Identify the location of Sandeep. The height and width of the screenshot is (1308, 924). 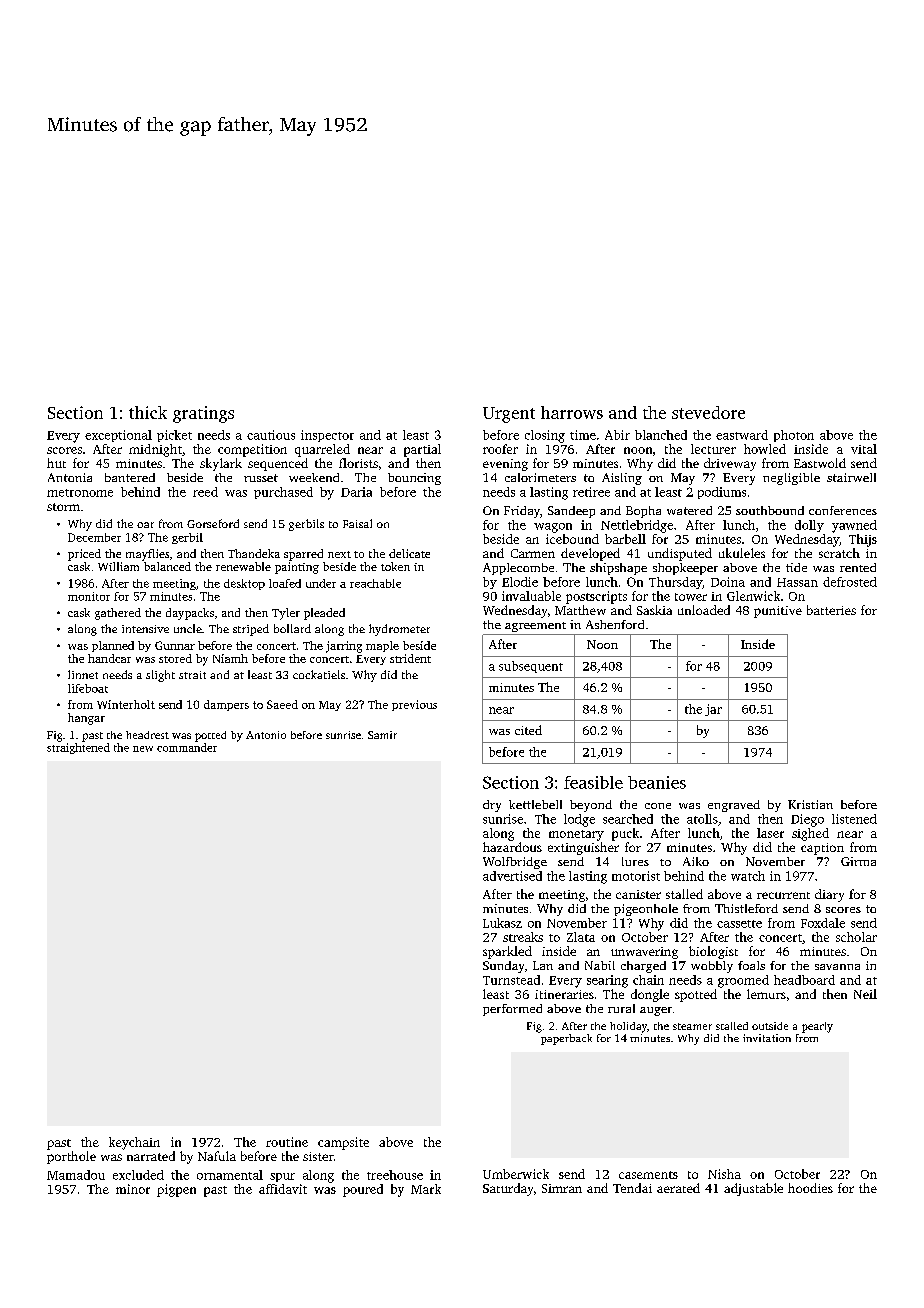
(571, 512).
